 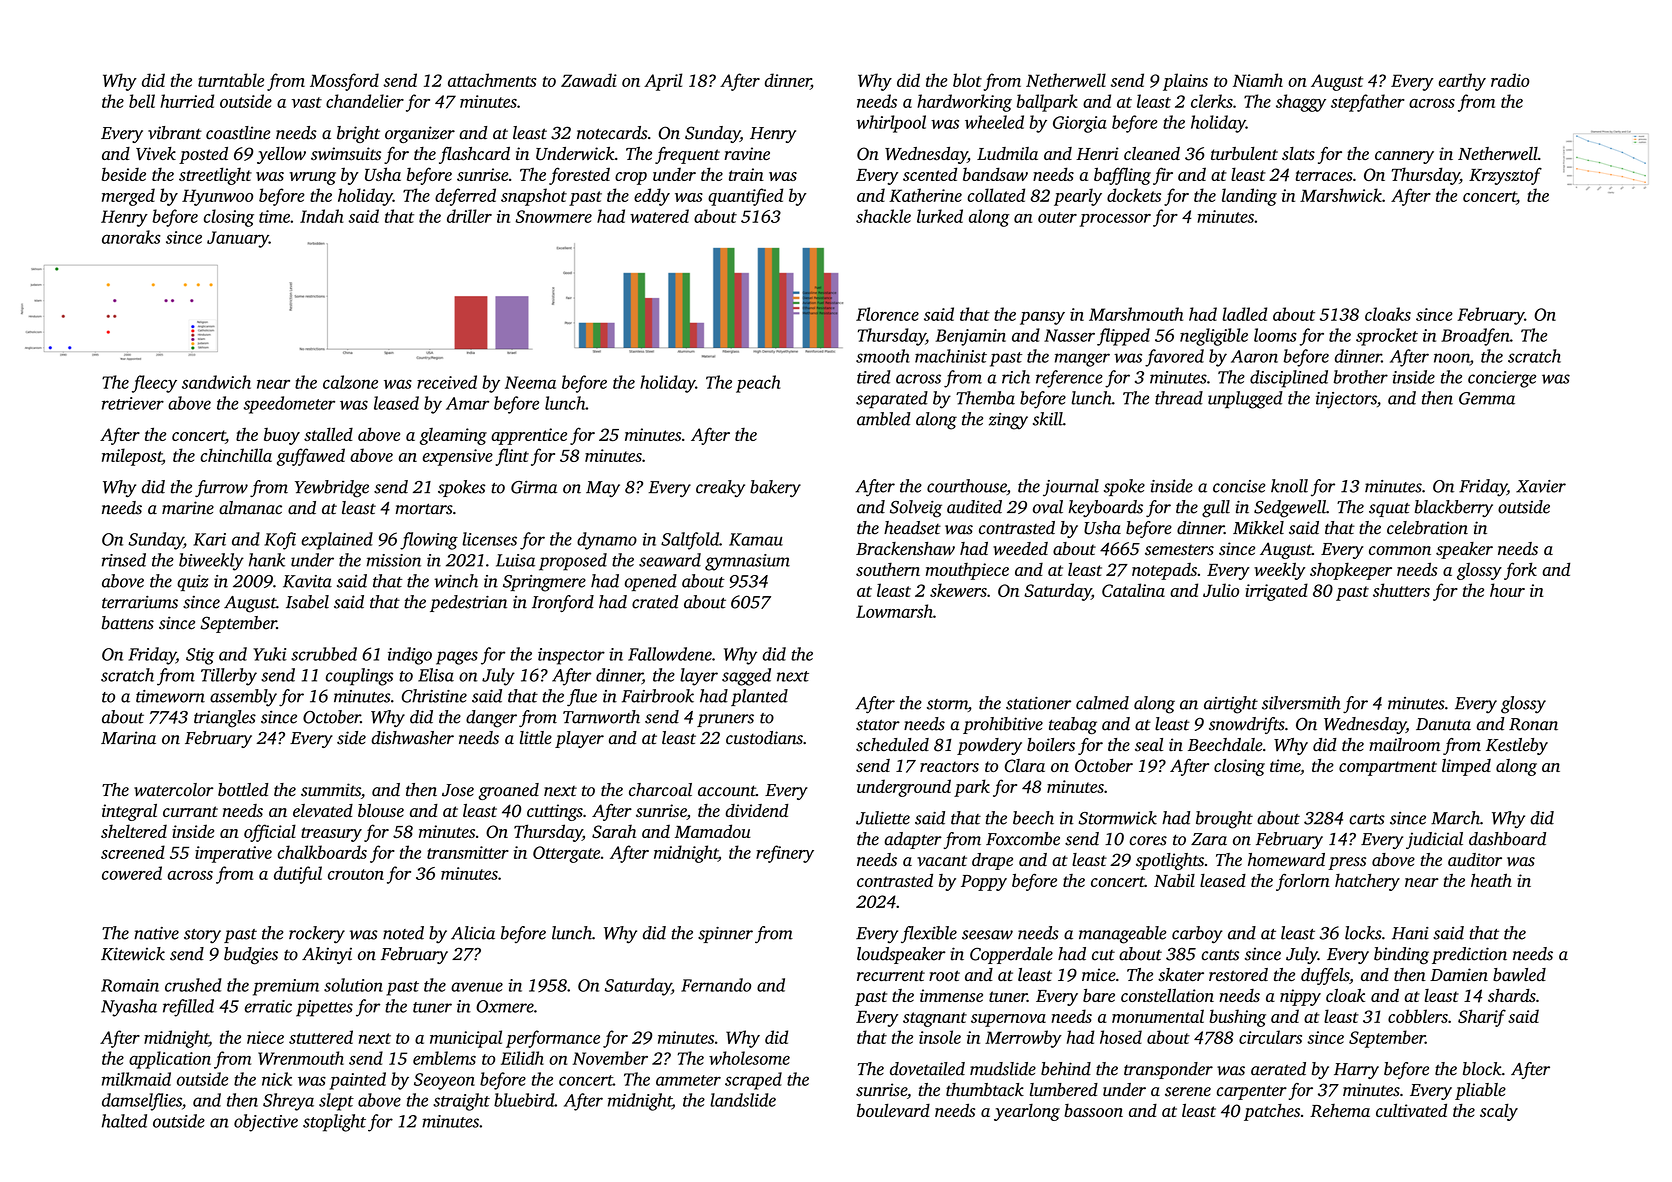 I want to click on premium, so click(x=286, y=987).
